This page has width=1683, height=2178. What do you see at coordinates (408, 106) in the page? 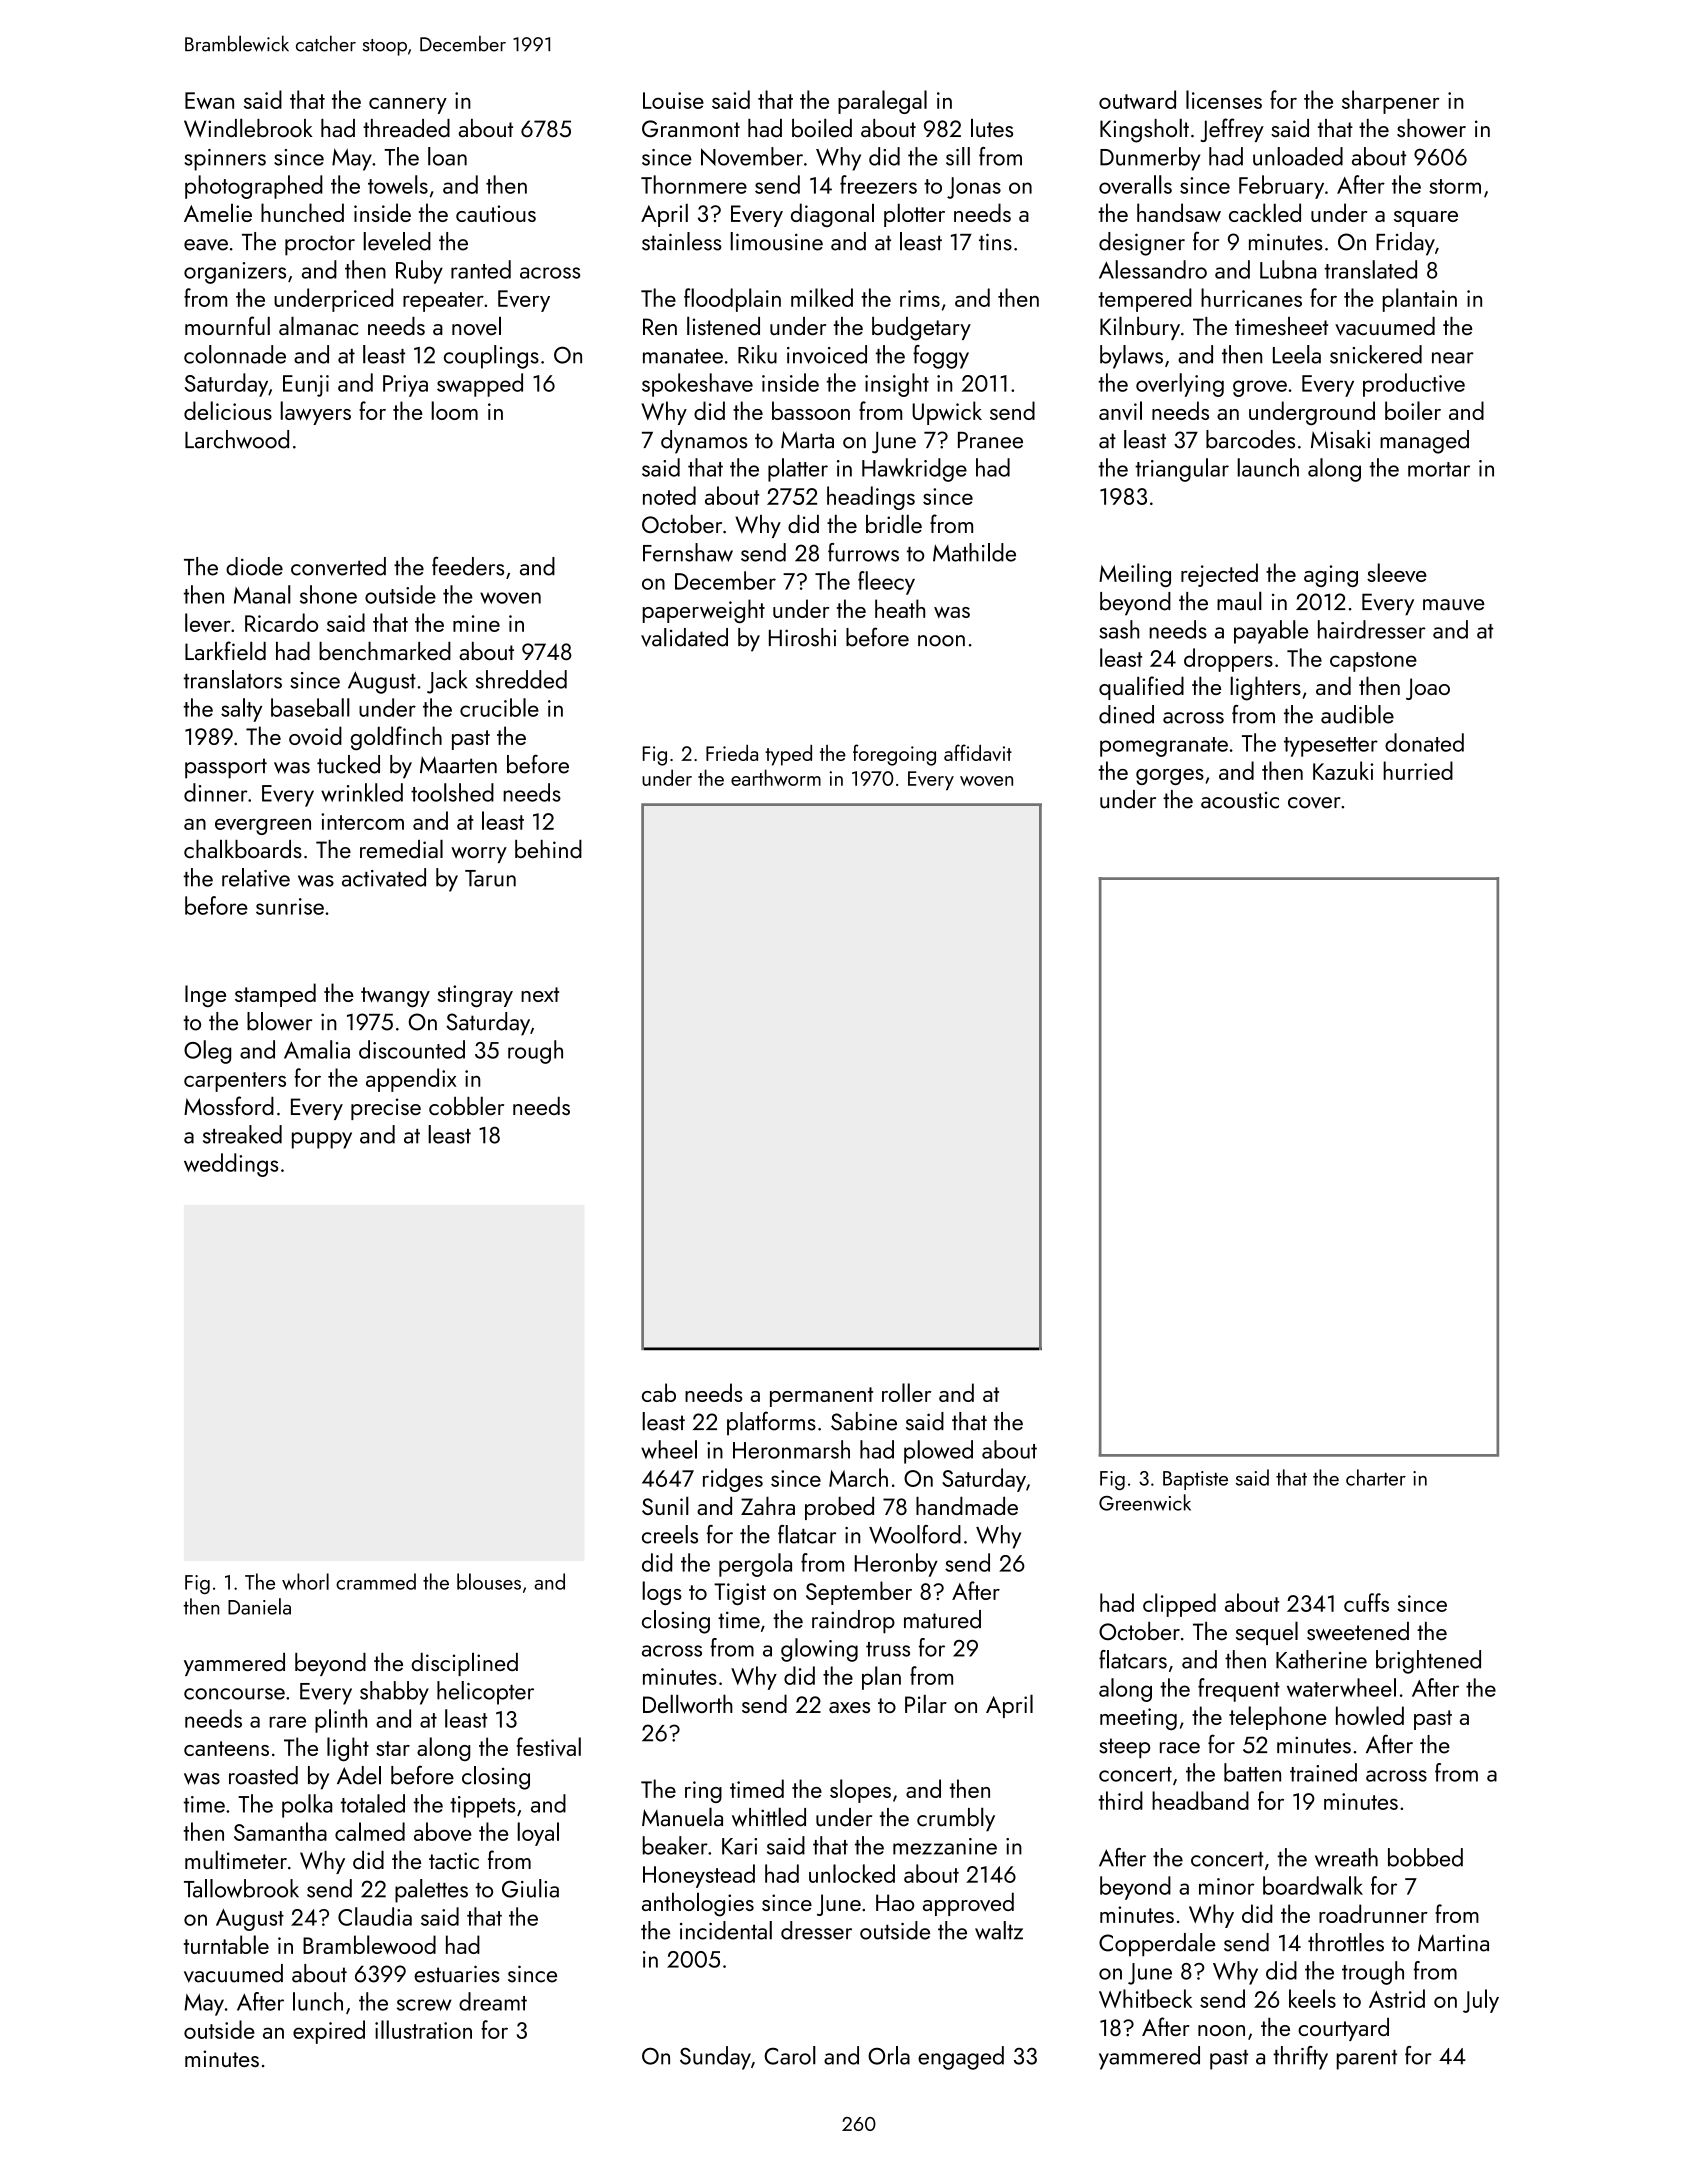
I see `cannery` at bounding box center [408, 106].
